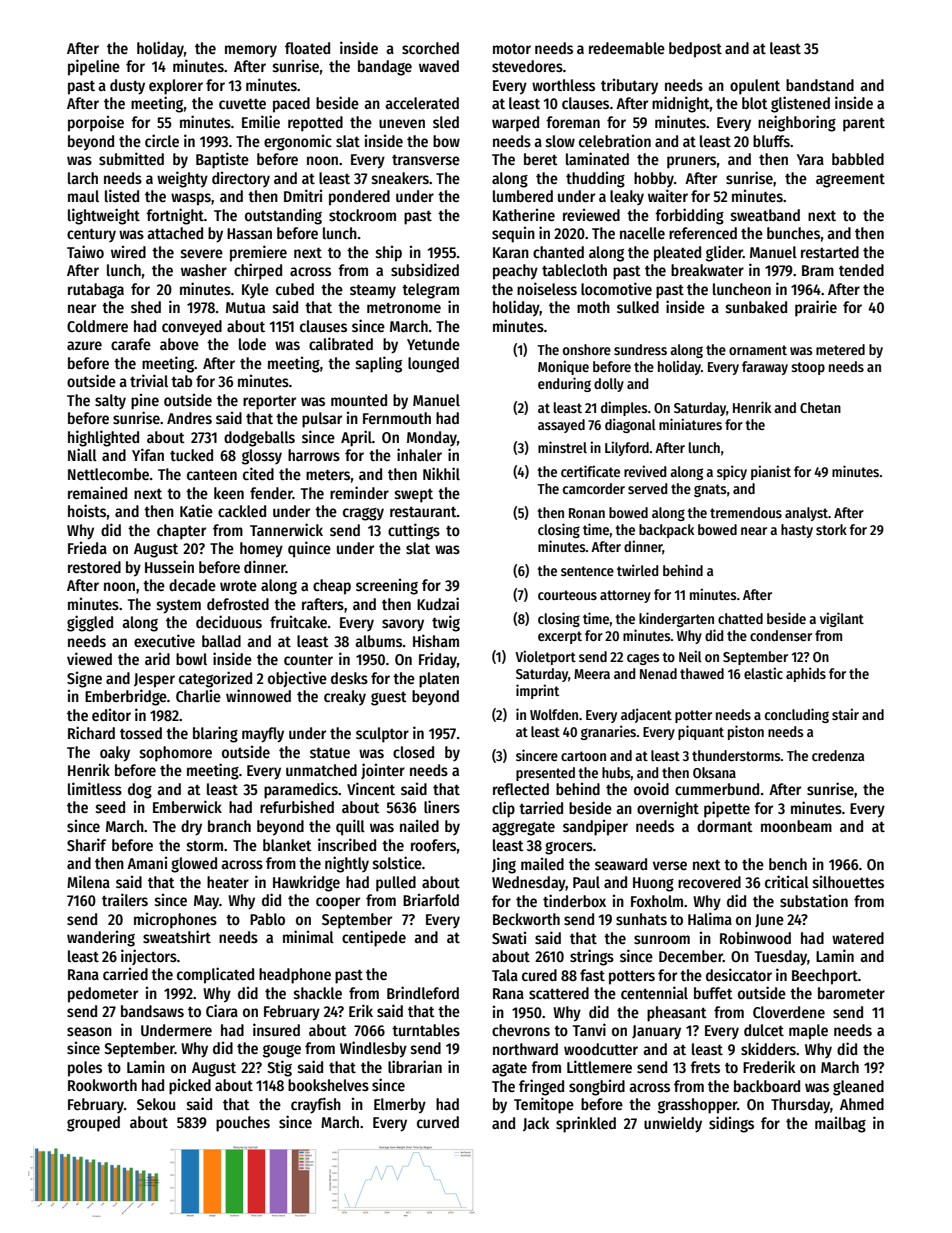  I want to click on vigilant, so click(842, 619).
